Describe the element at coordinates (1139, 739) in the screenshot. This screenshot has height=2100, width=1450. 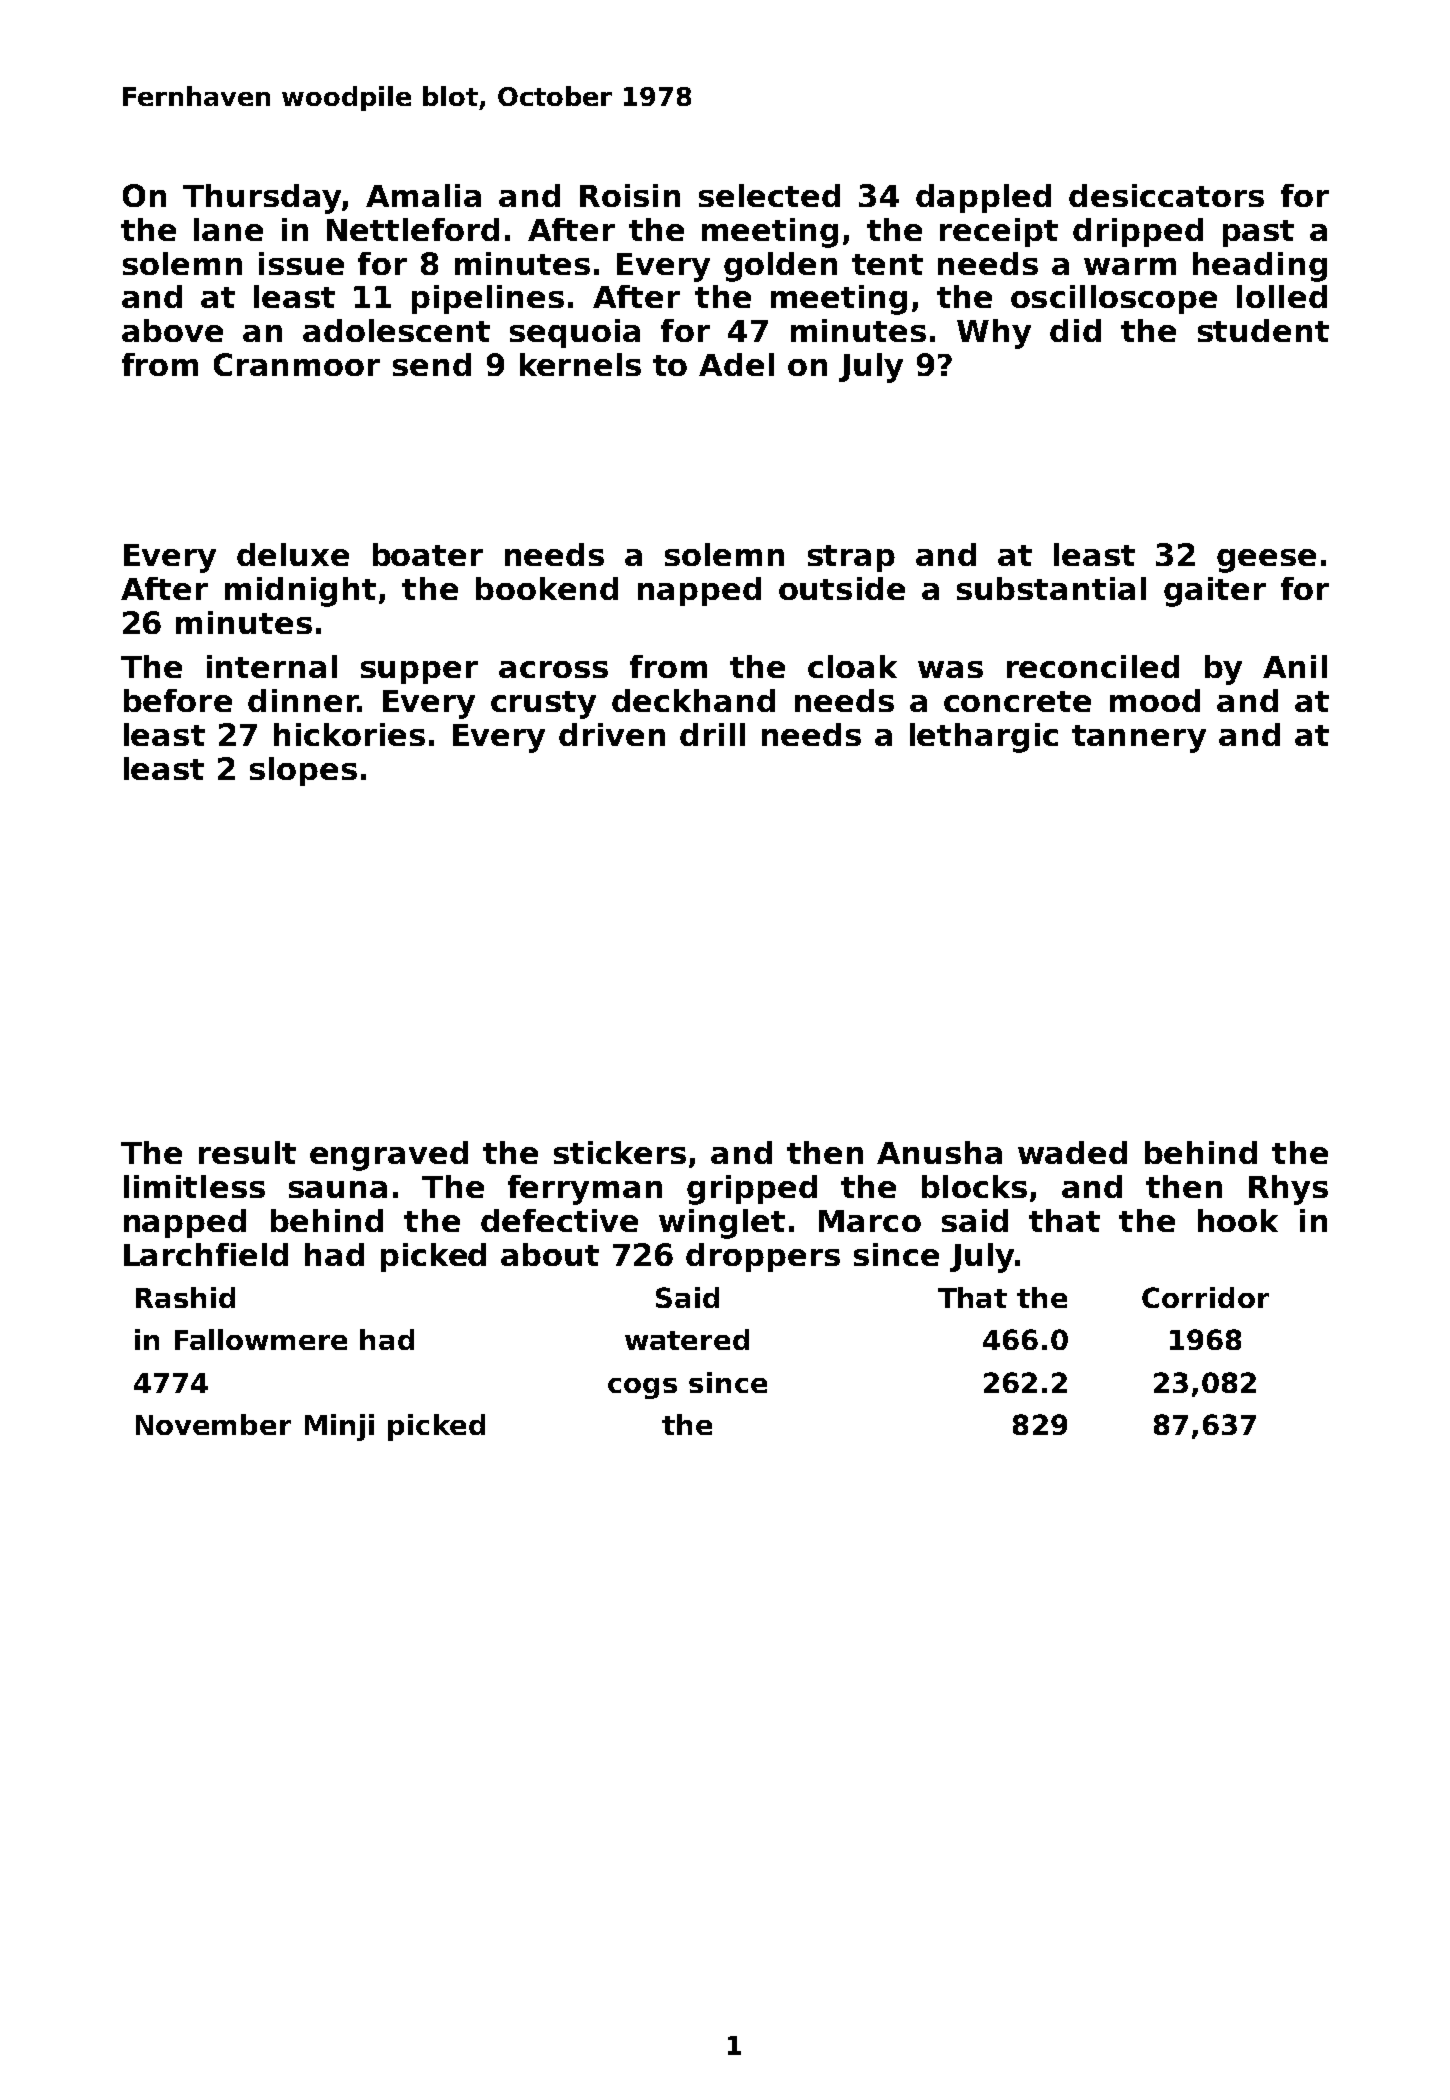
I see `tannery` at that location.
